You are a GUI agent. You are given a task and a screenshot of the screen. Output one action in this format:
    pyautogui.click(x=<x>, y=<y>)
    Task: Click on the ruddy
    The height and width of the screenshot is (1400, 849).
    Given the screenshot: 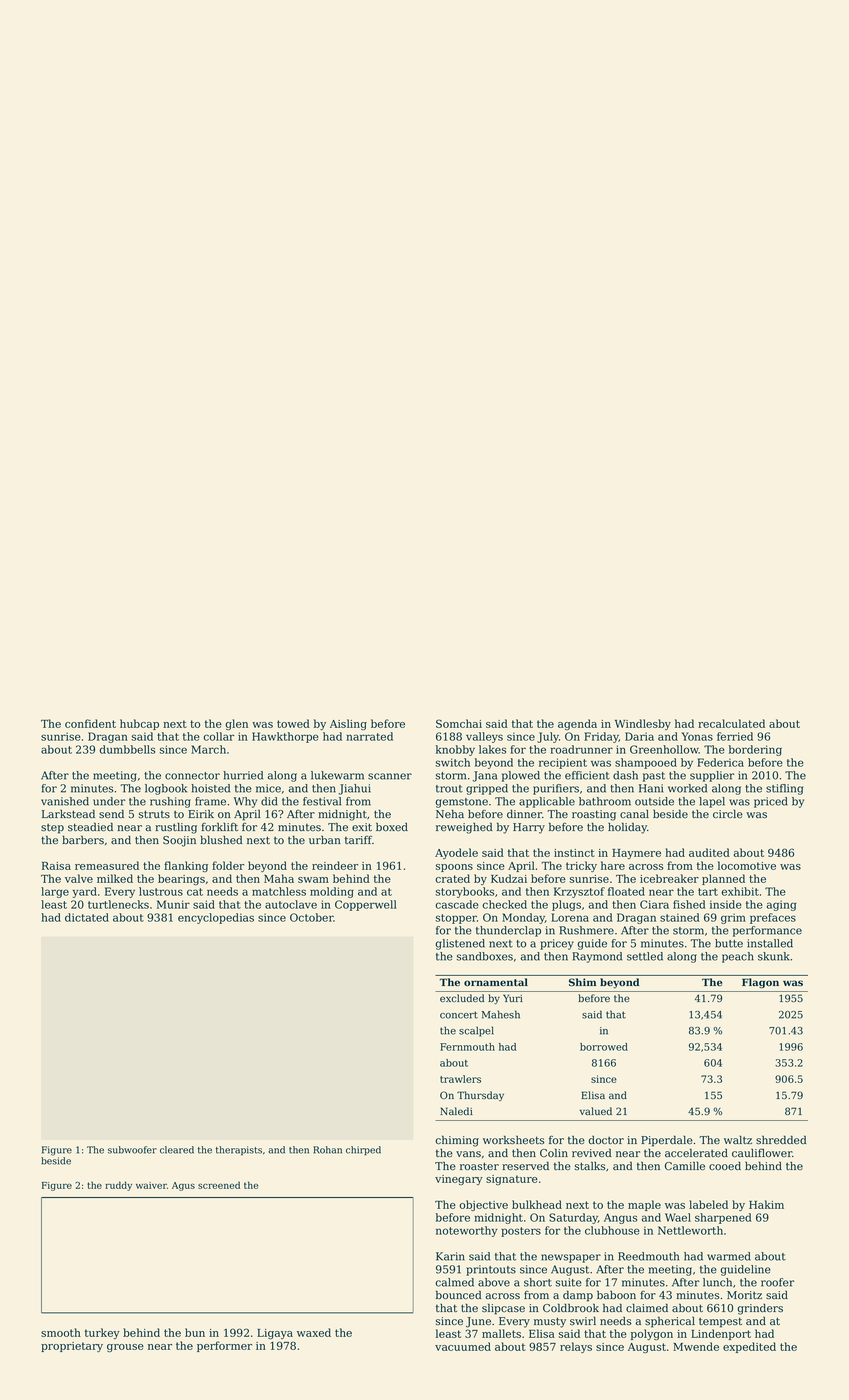 What is the action you would take?
    pyautogui.click(x=118, y=1186)
